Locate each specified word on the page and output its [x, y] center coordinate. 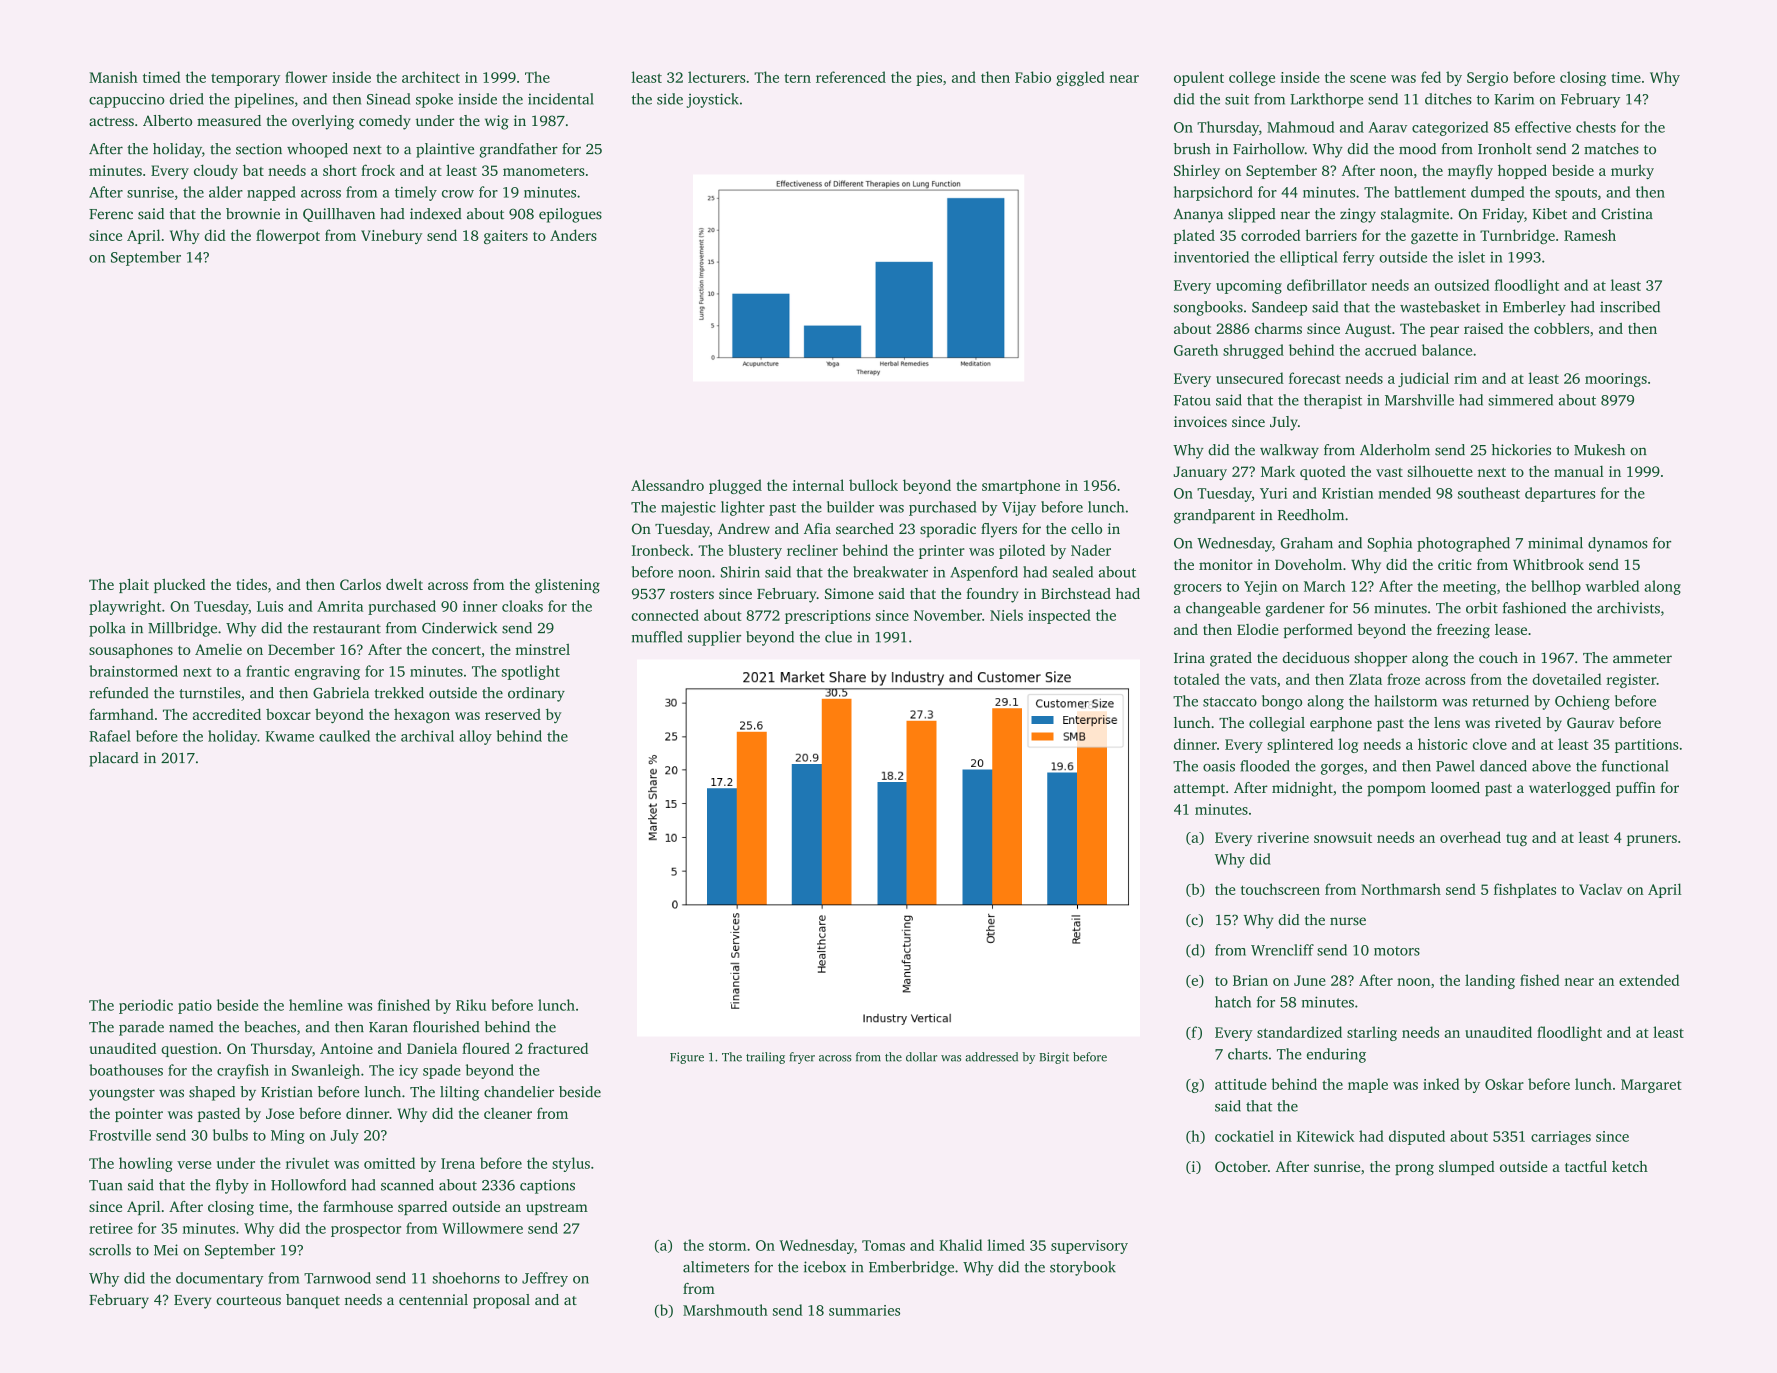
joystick [713, 100]
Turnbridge [1517, 236]
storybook [1083, 1268]
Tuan [105, 1185]
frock [378, 170]
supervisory [1089, 1247]
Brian [1250, 980]
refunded [119, 693]
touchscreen [1280, 889]
